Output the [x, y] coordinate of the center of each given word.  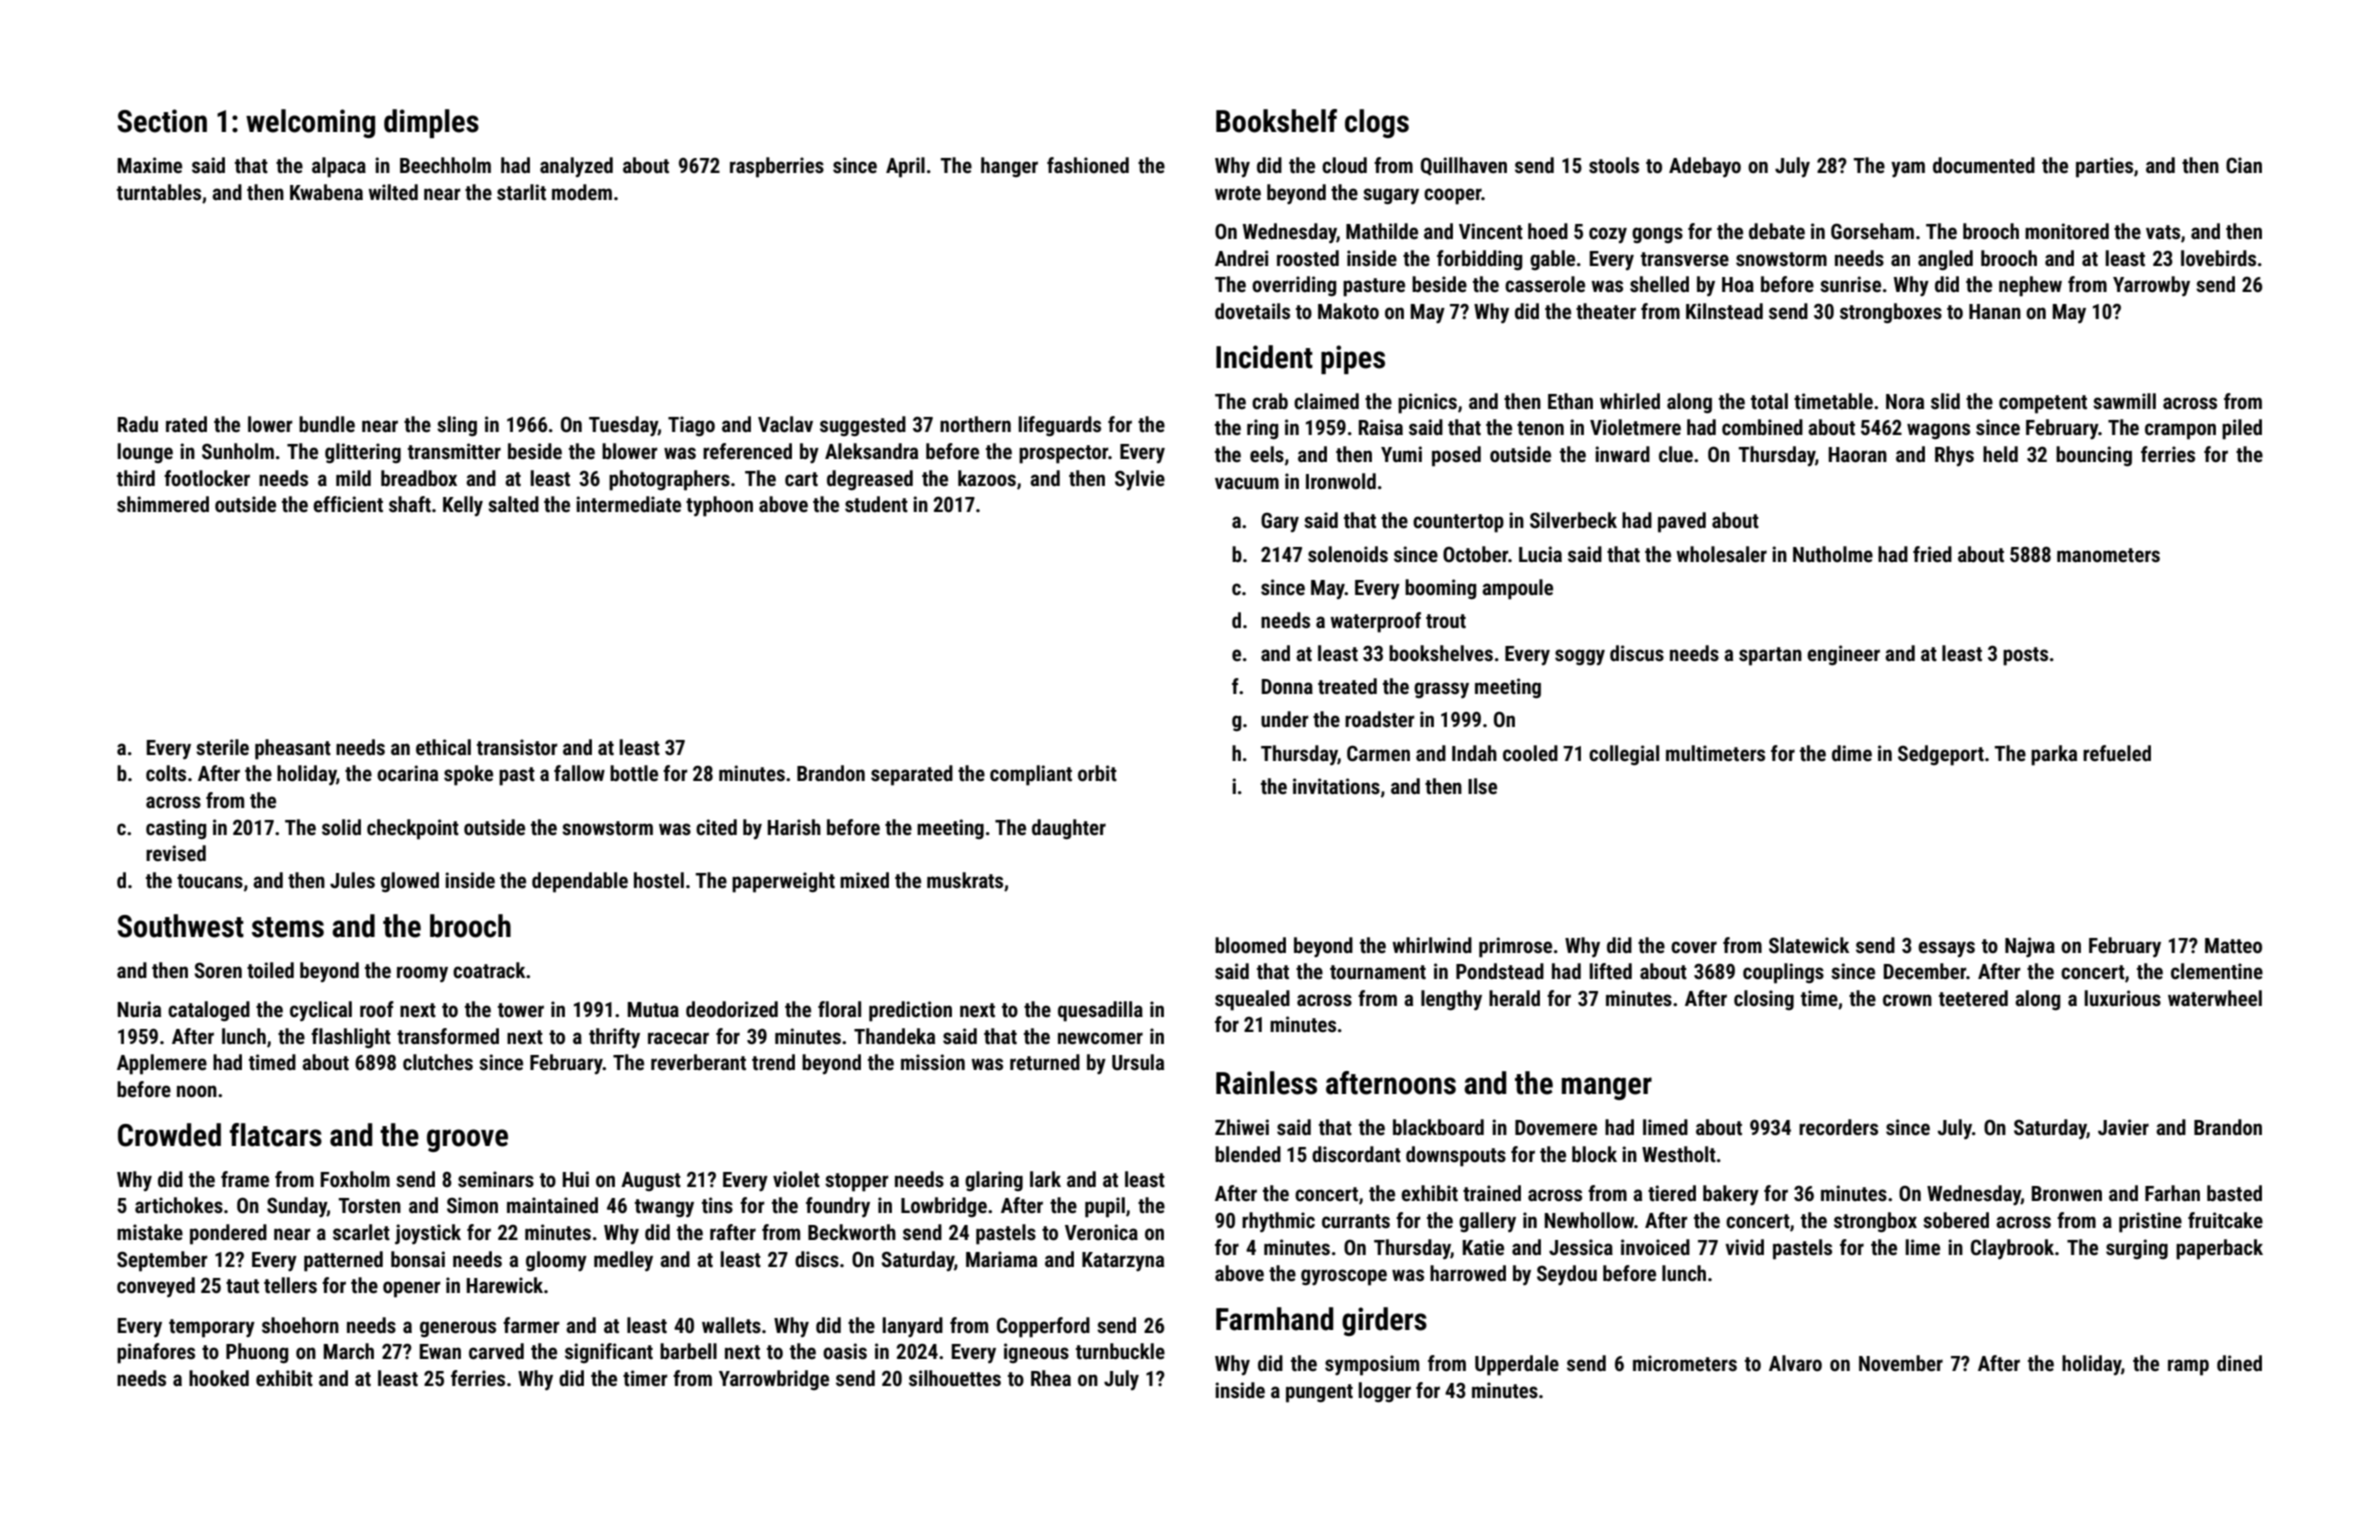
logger [1385, 1392]
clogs [1377, 123]
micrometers [1685, 1363]
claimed [1326, 401]
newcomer [1100, 1038]
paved [1682, 522]
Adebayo [1705, 167]
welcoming [310, 123]
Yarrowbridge [774, 1380]
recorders [1838, 1127]
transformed [448, 1036]
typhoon [719, 506]
